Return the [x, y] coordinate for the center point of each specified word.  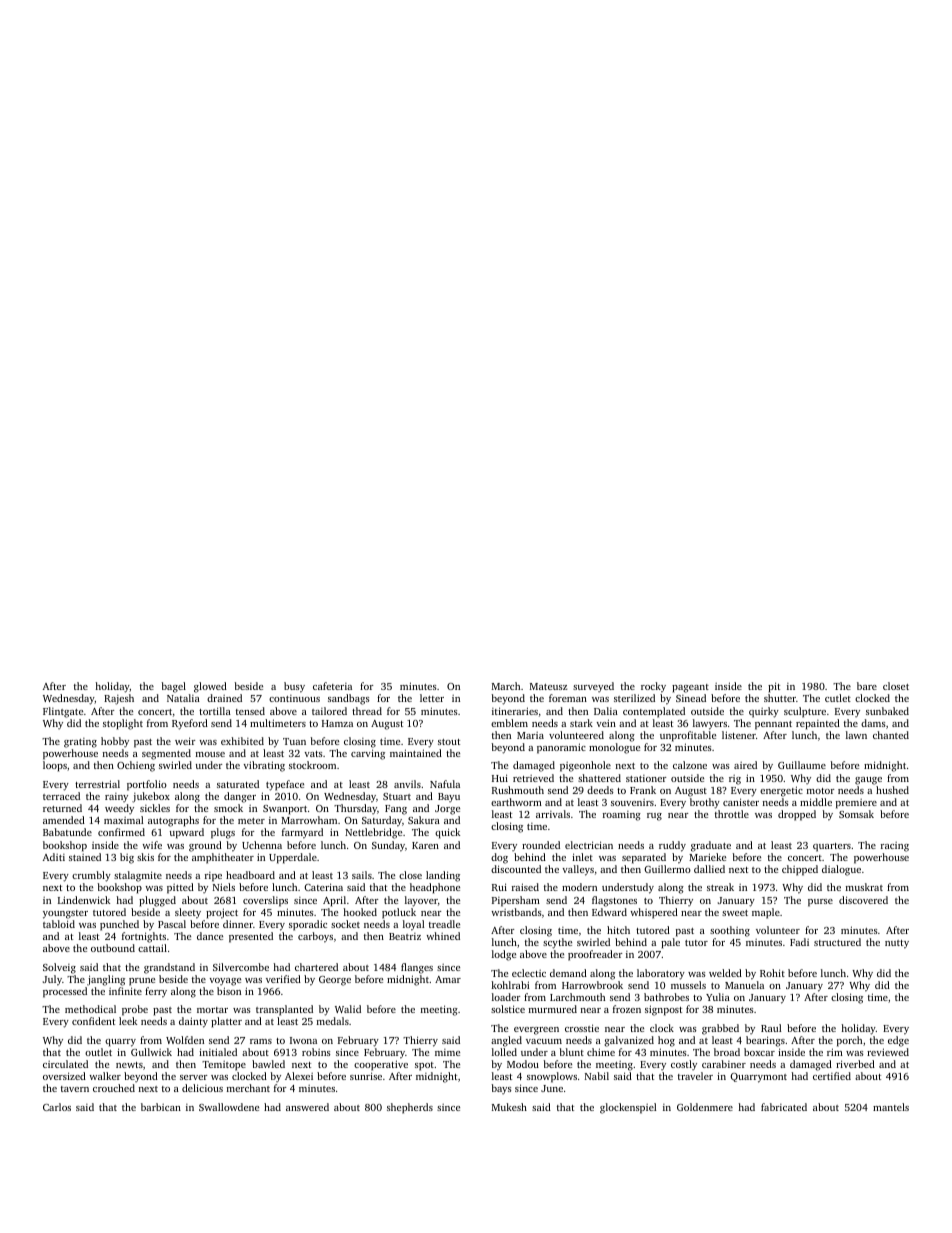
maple [766, 913]
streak [720, 887]
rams [261, 1041]
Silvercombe [241, 967]
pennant [773, 725]
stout [449, 742]
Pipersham [516, 901]
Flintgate [63, 712]
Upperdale [293, 858]
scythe [557, 943]
